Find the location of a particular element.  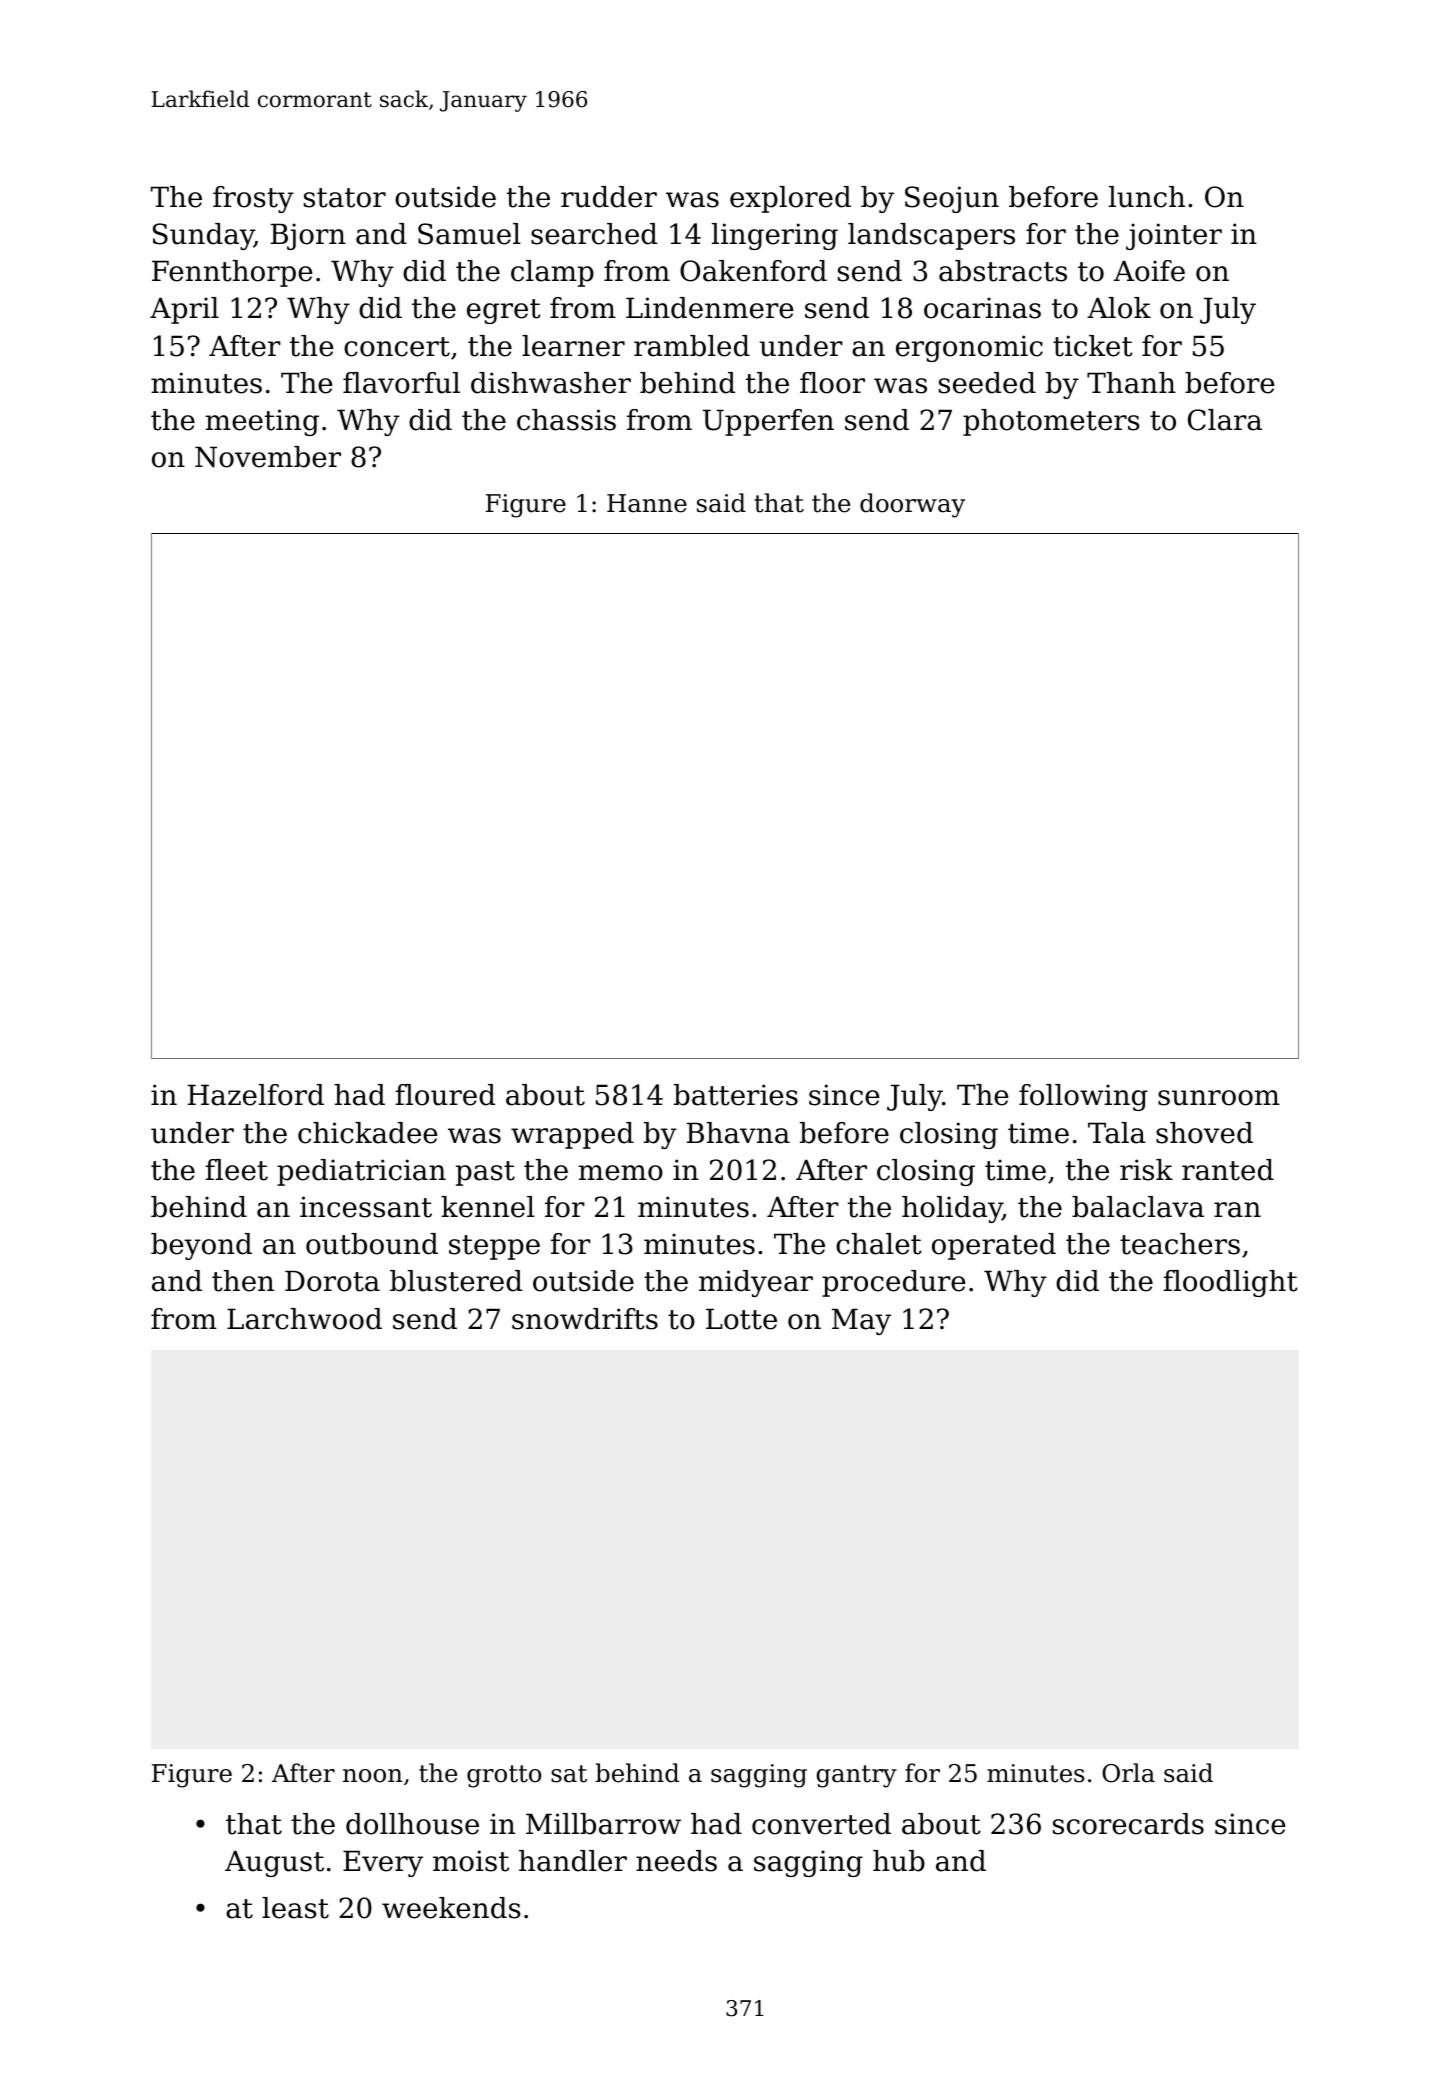

Clara is located at coordinates (1225, 420).
